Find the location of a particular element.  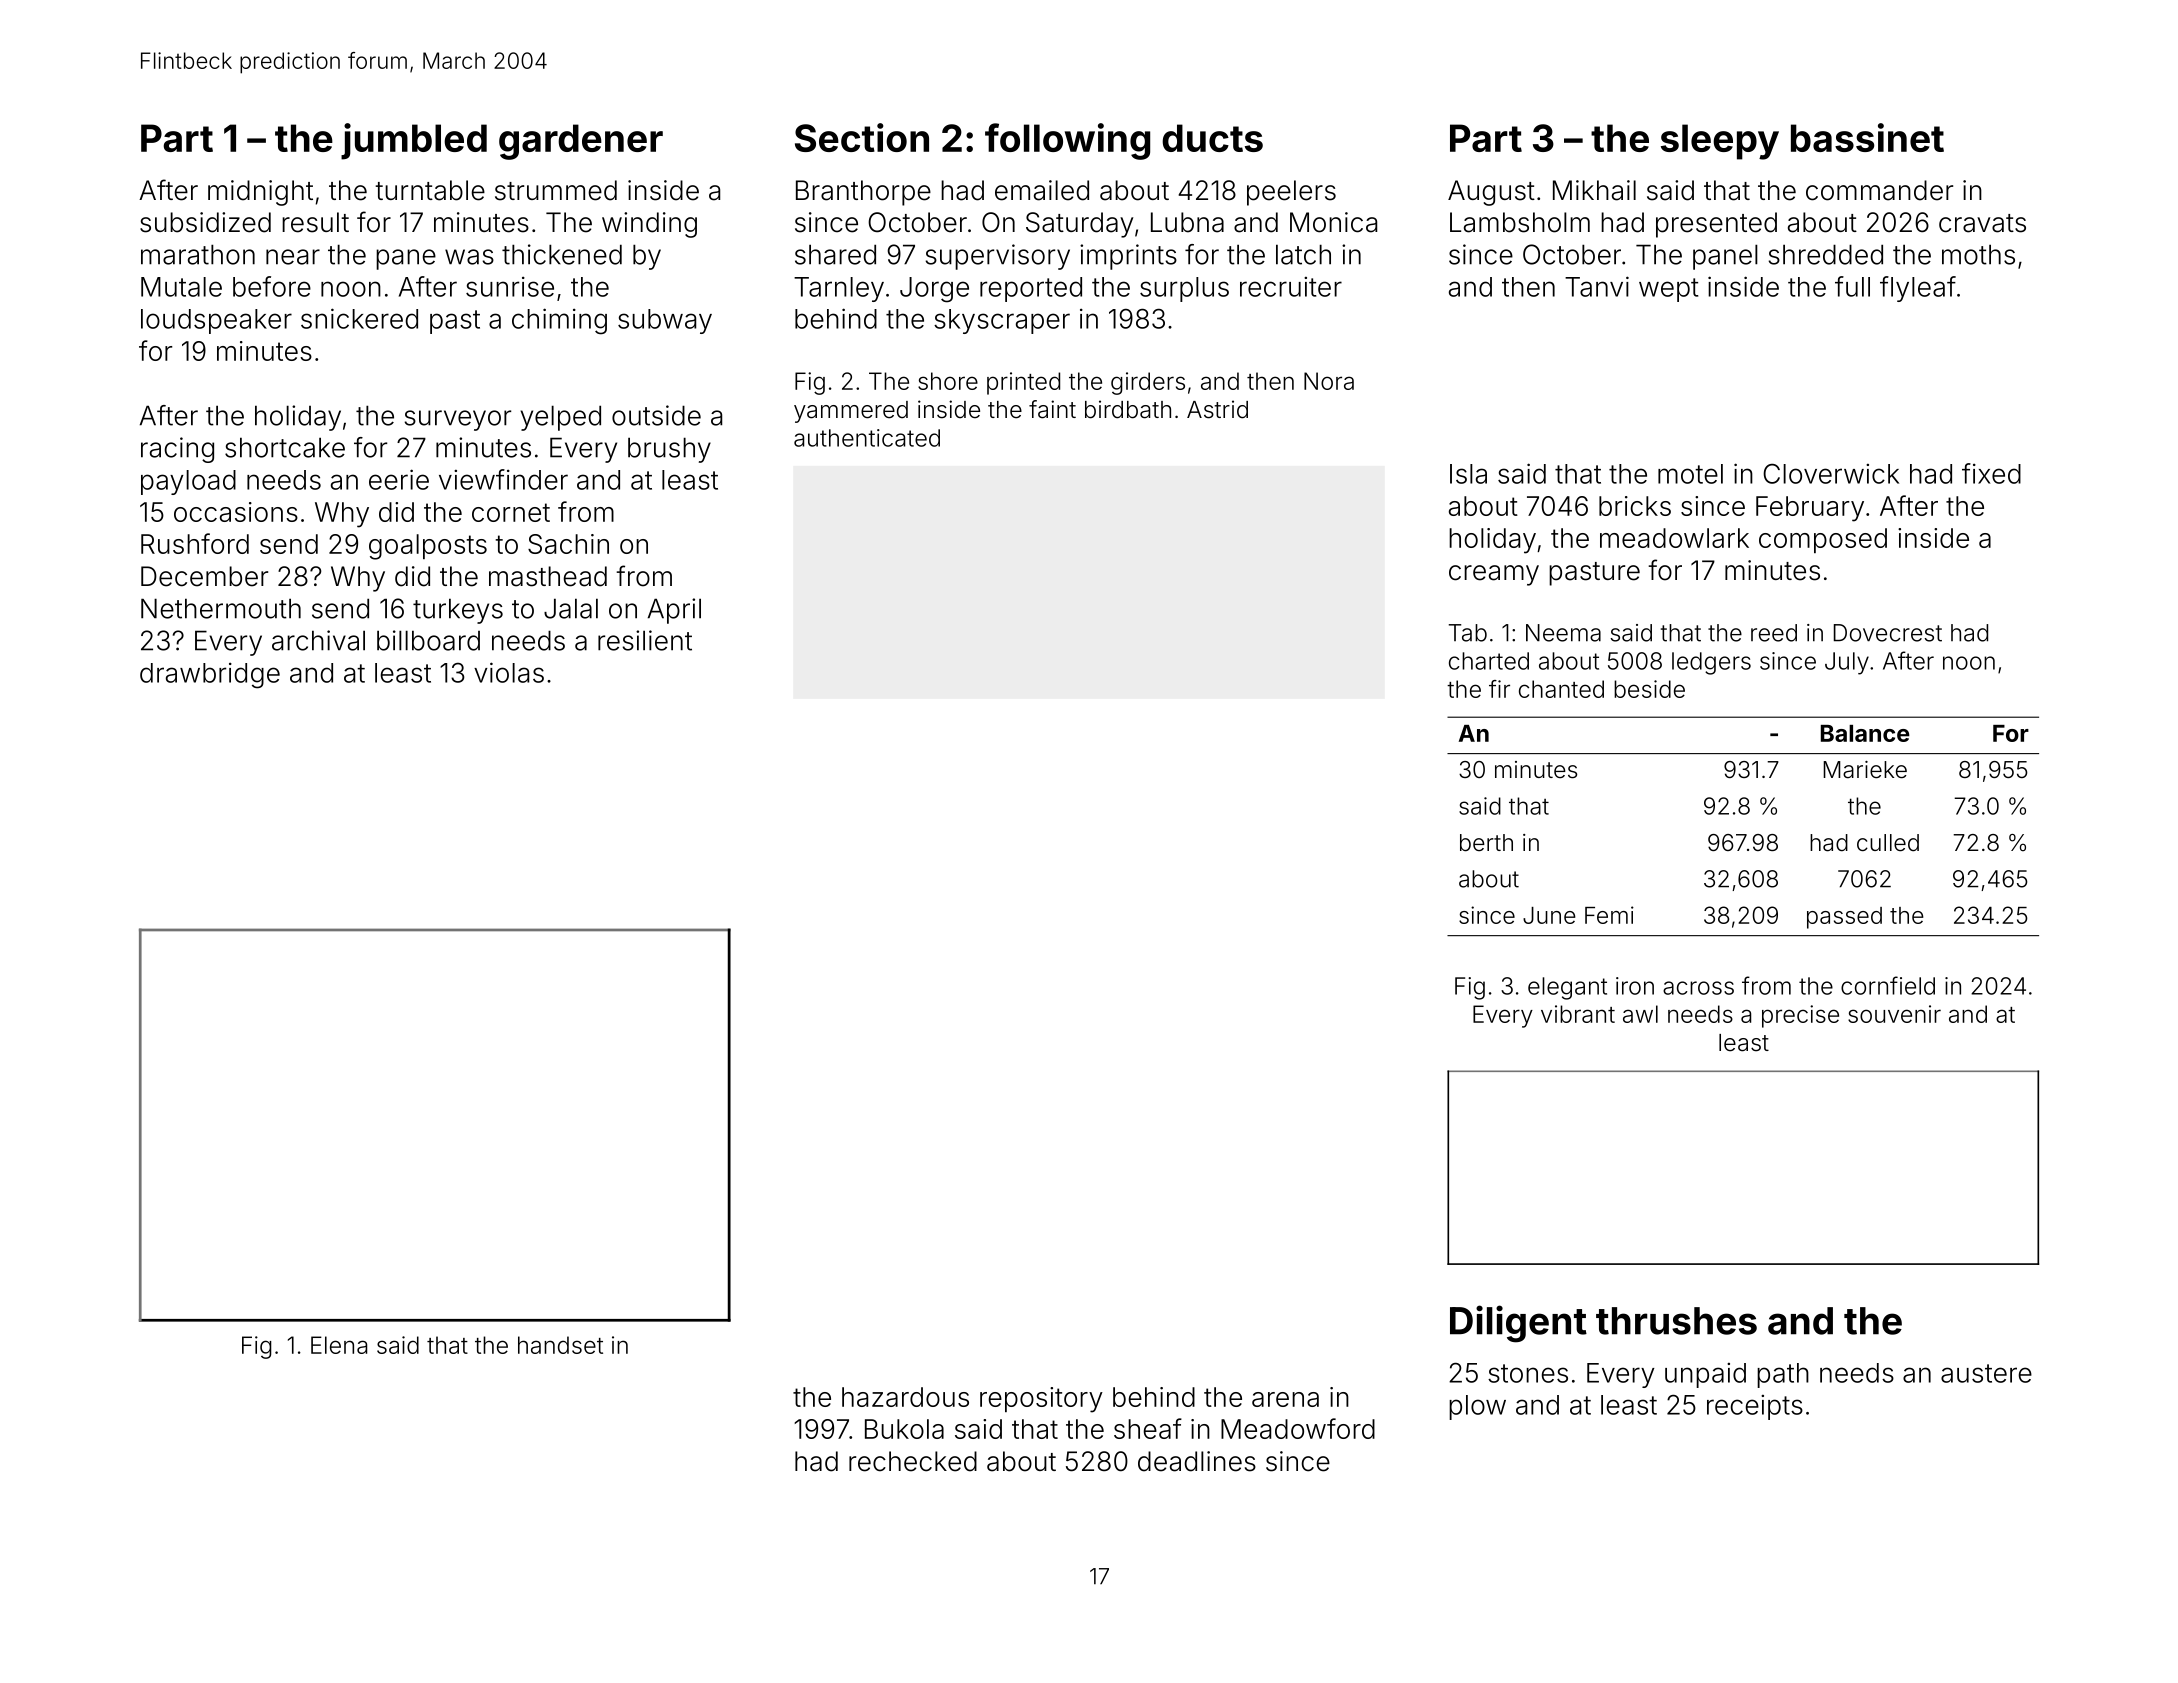

masthead is located at coordinates (548, 576).
